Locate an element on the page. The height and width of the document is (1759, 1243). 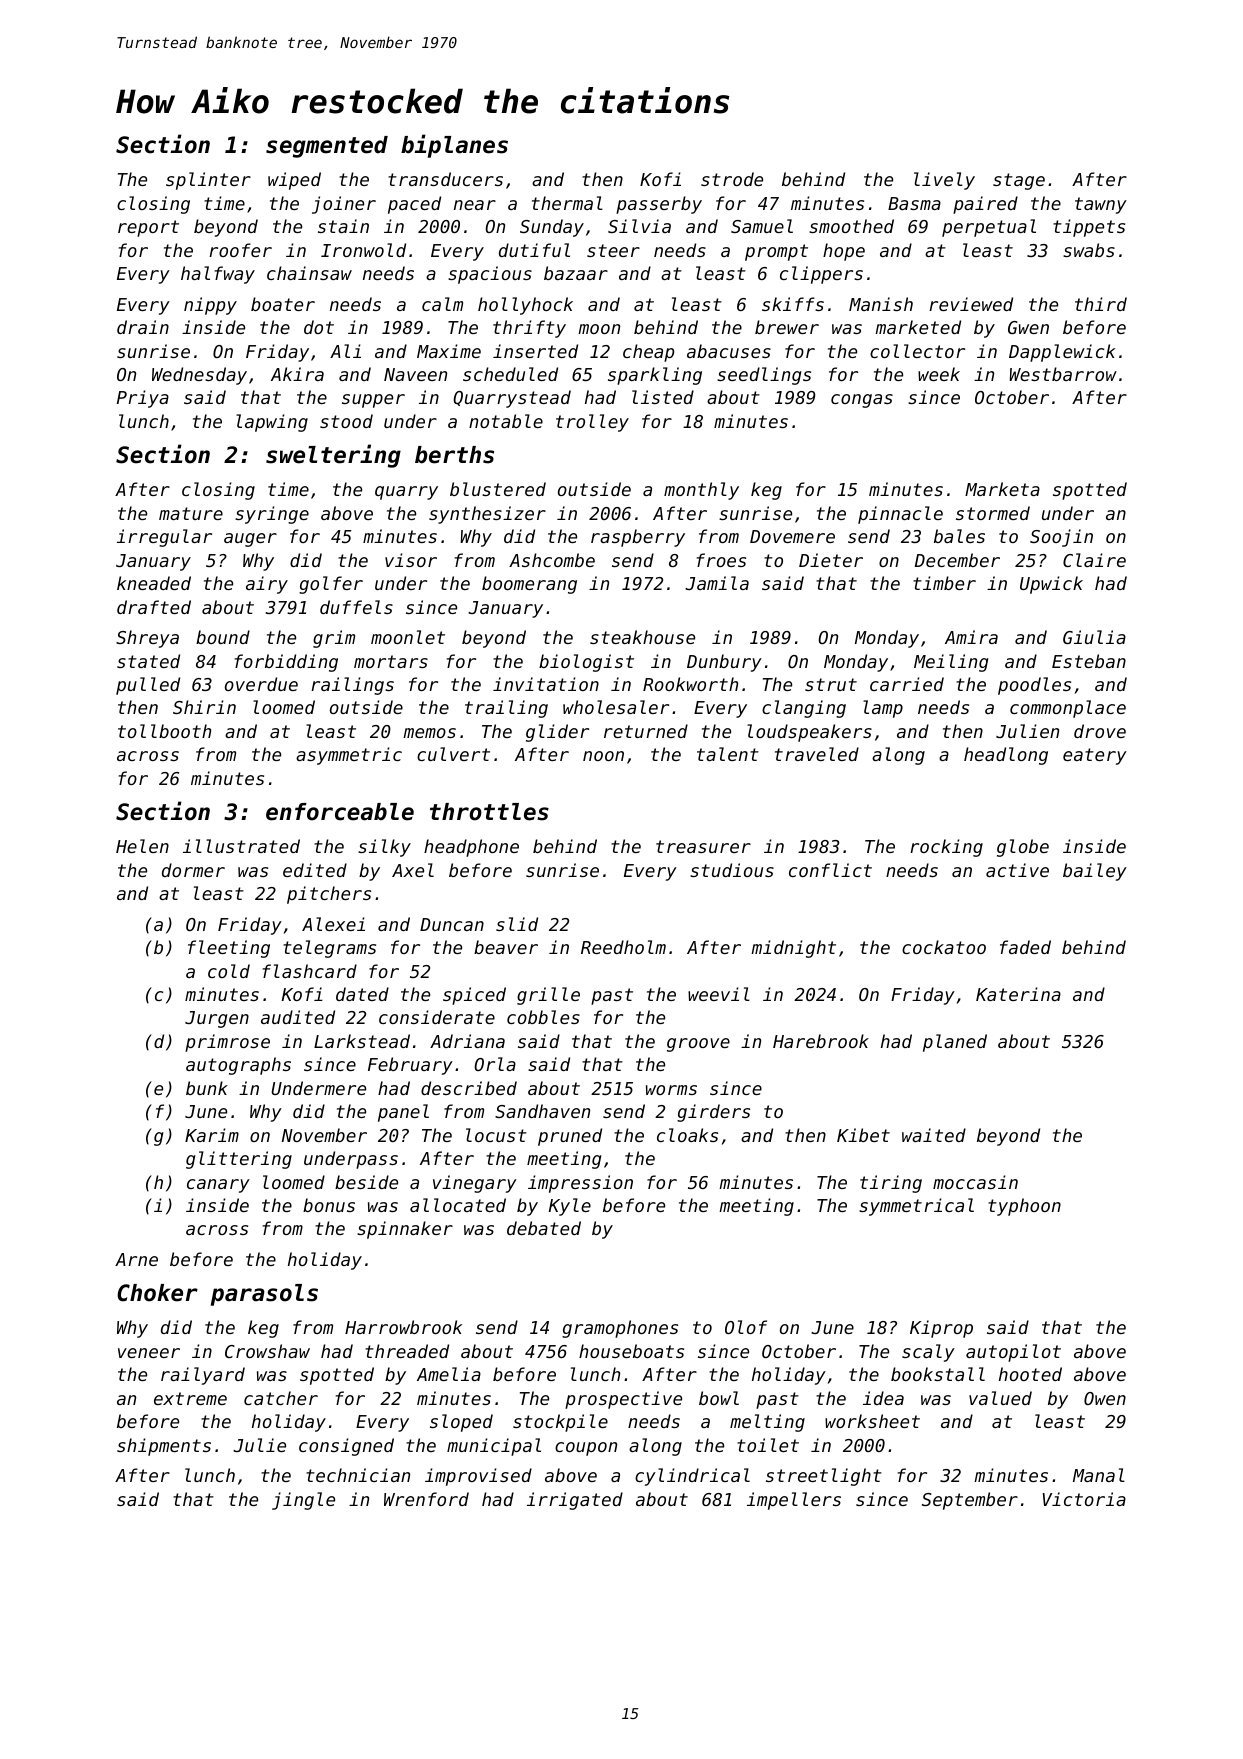
grille is located at coordinates (548, 996).
